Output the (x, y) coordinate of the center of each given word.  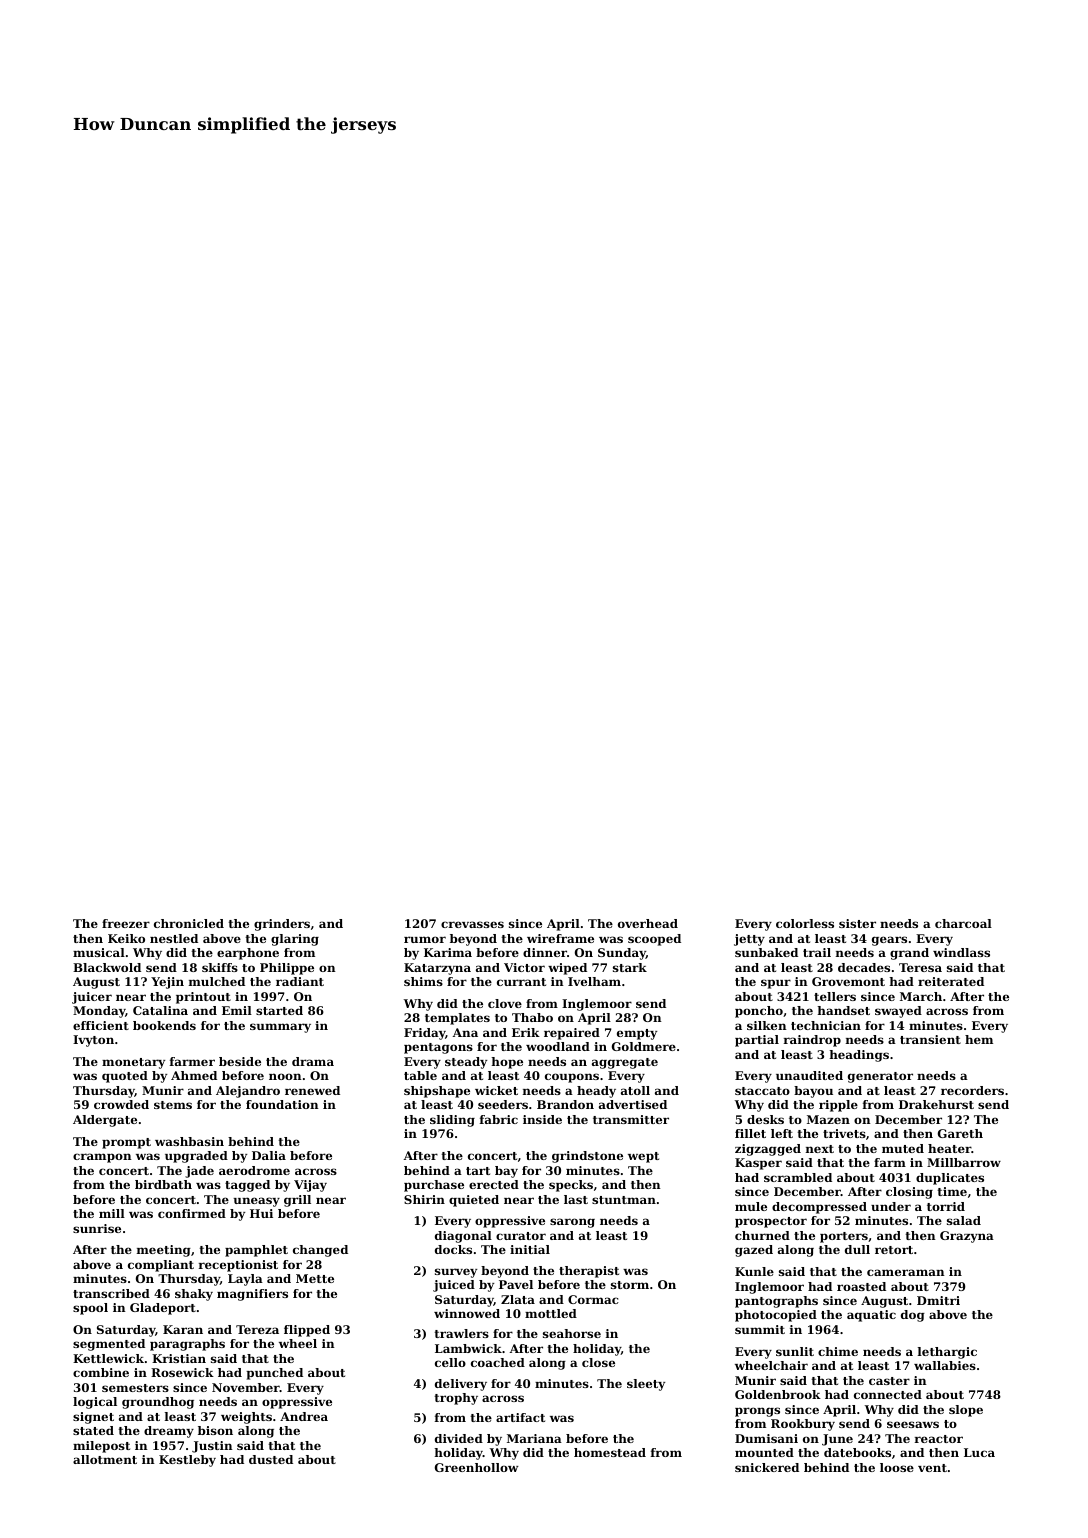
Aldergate (105, 1121)
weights (246, 1418)
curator (521, 1236)
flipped (307, 1331)
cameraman (906, 1272)
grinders (282, 925)
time (952, 1191)
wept (643, 1157)
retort (894, 1250)
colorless (805, 923)
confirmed (192, 1213)
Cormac (593, 1299)
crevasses (472, 924)
